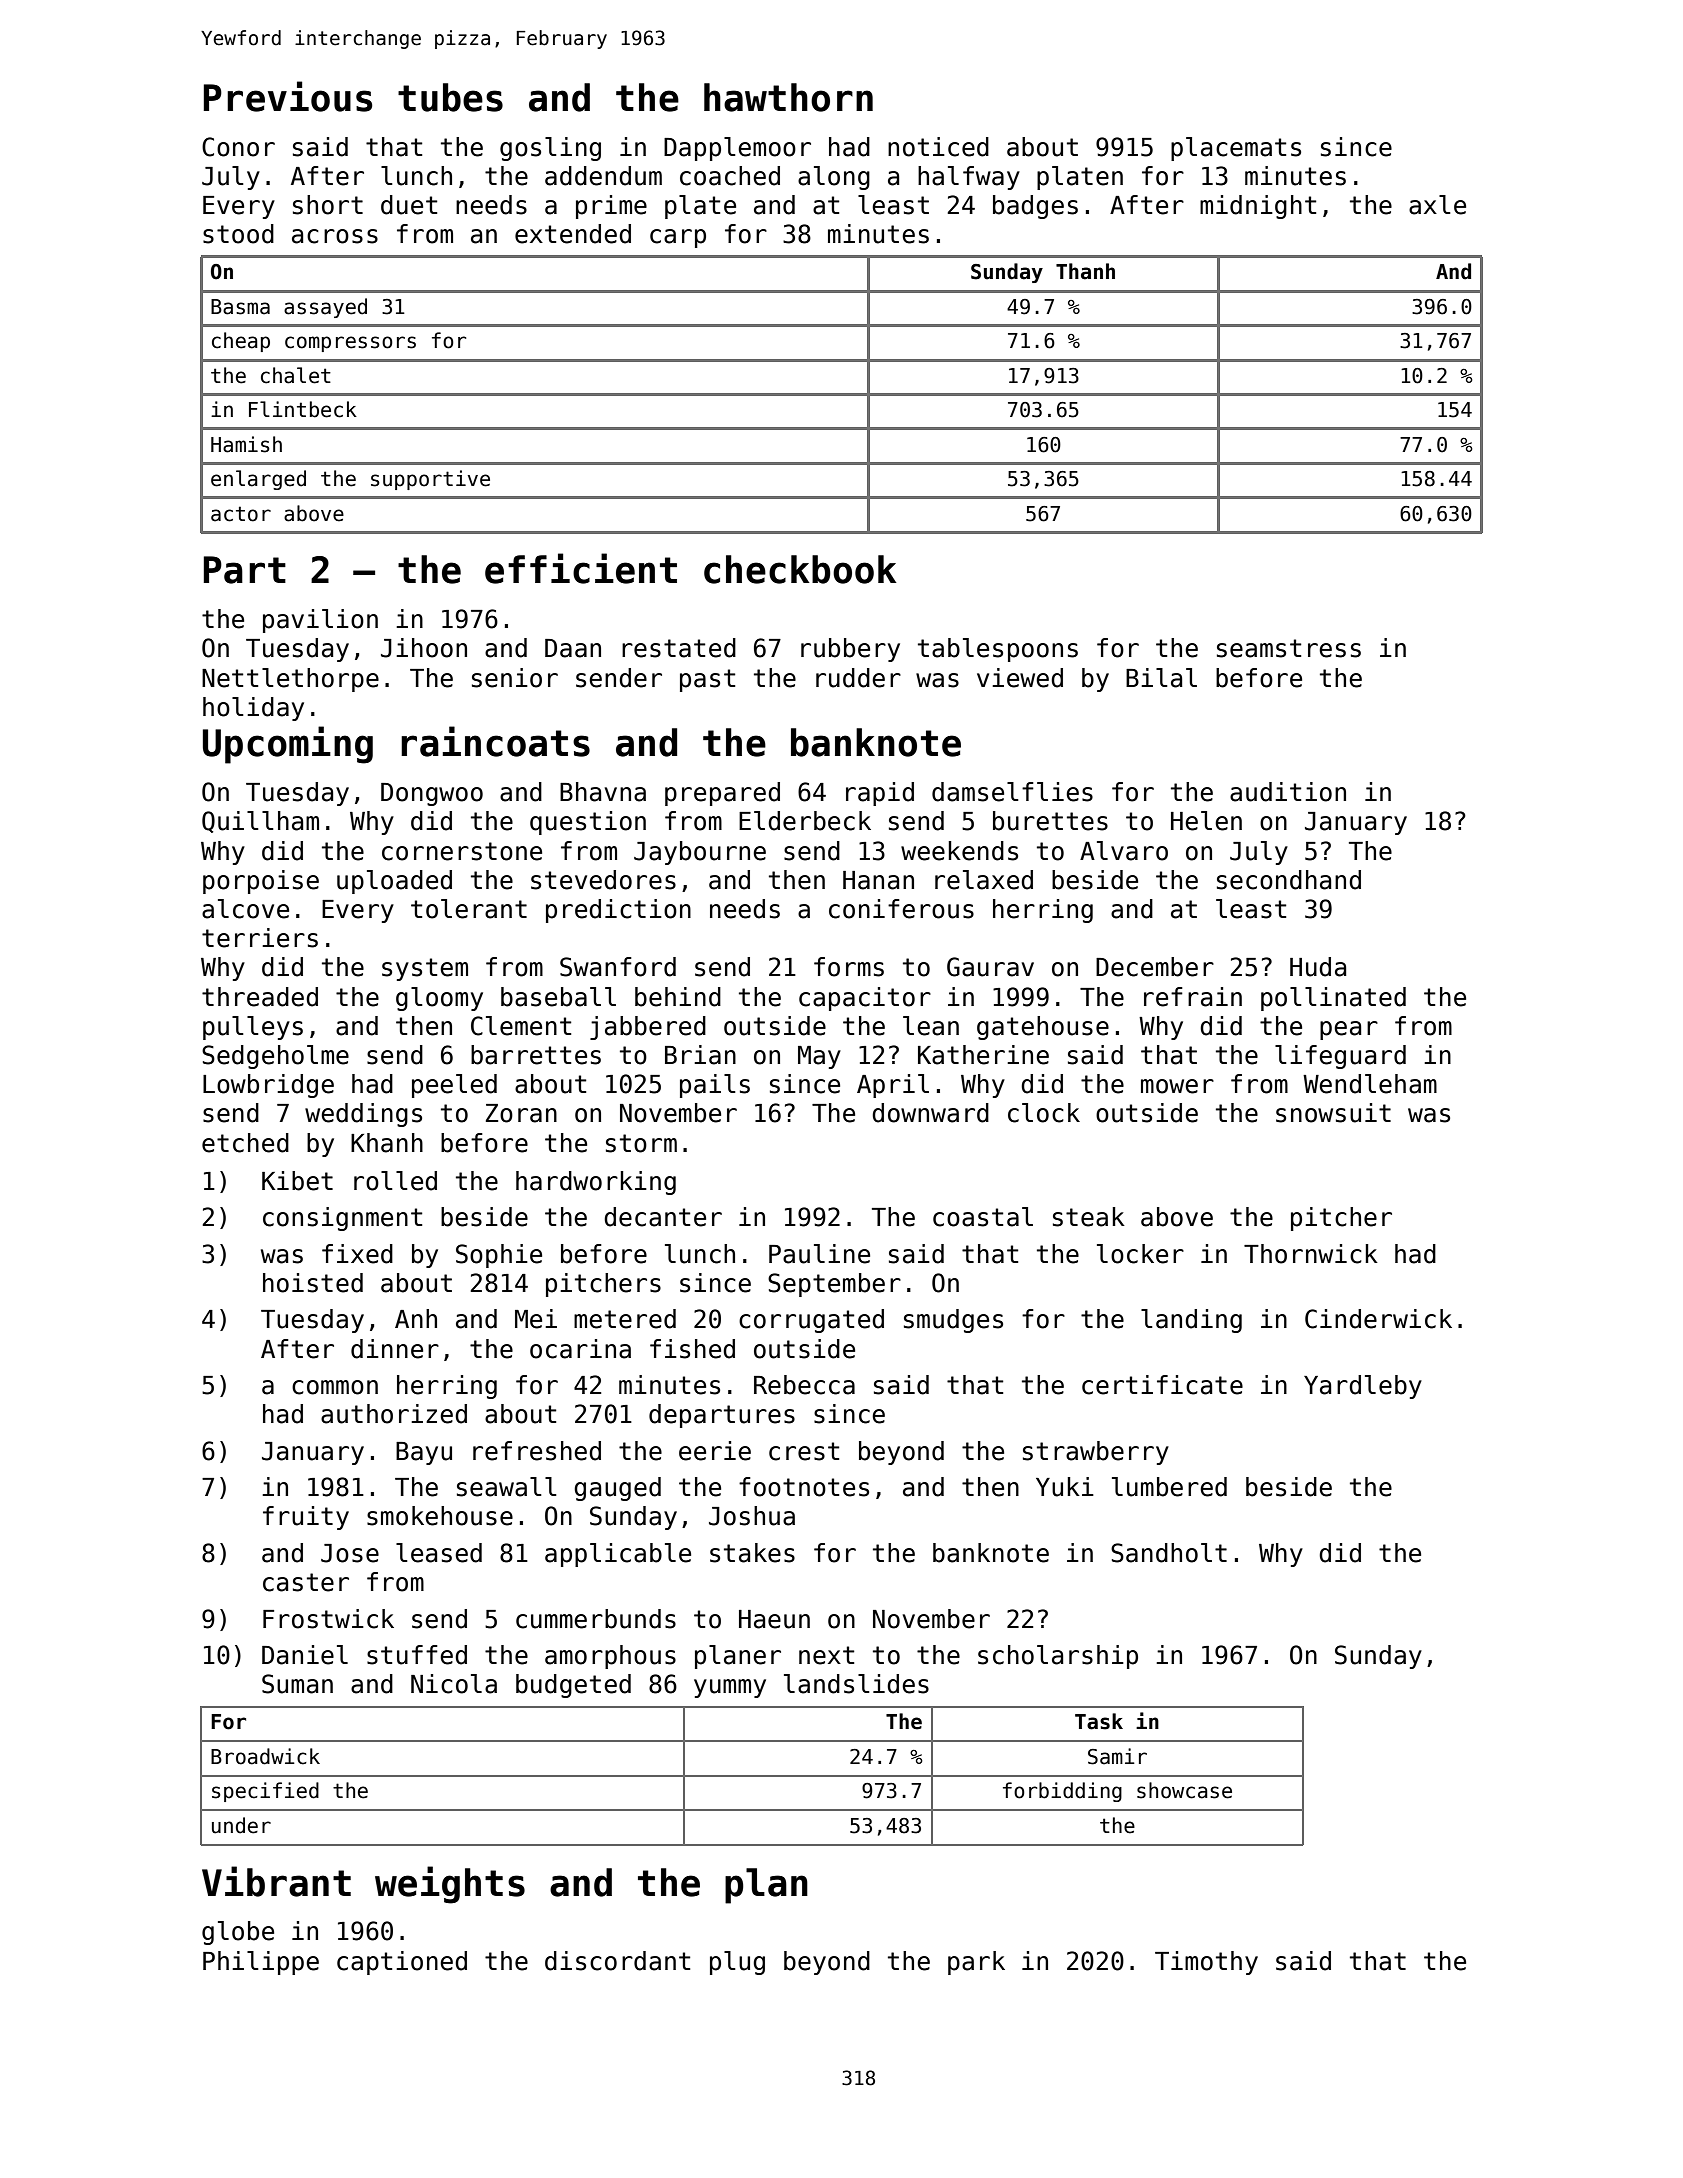  What do you see at coordinates (402, 1963) in the screenshot?
I see `captioned` at bounding box center [402, 1963].
